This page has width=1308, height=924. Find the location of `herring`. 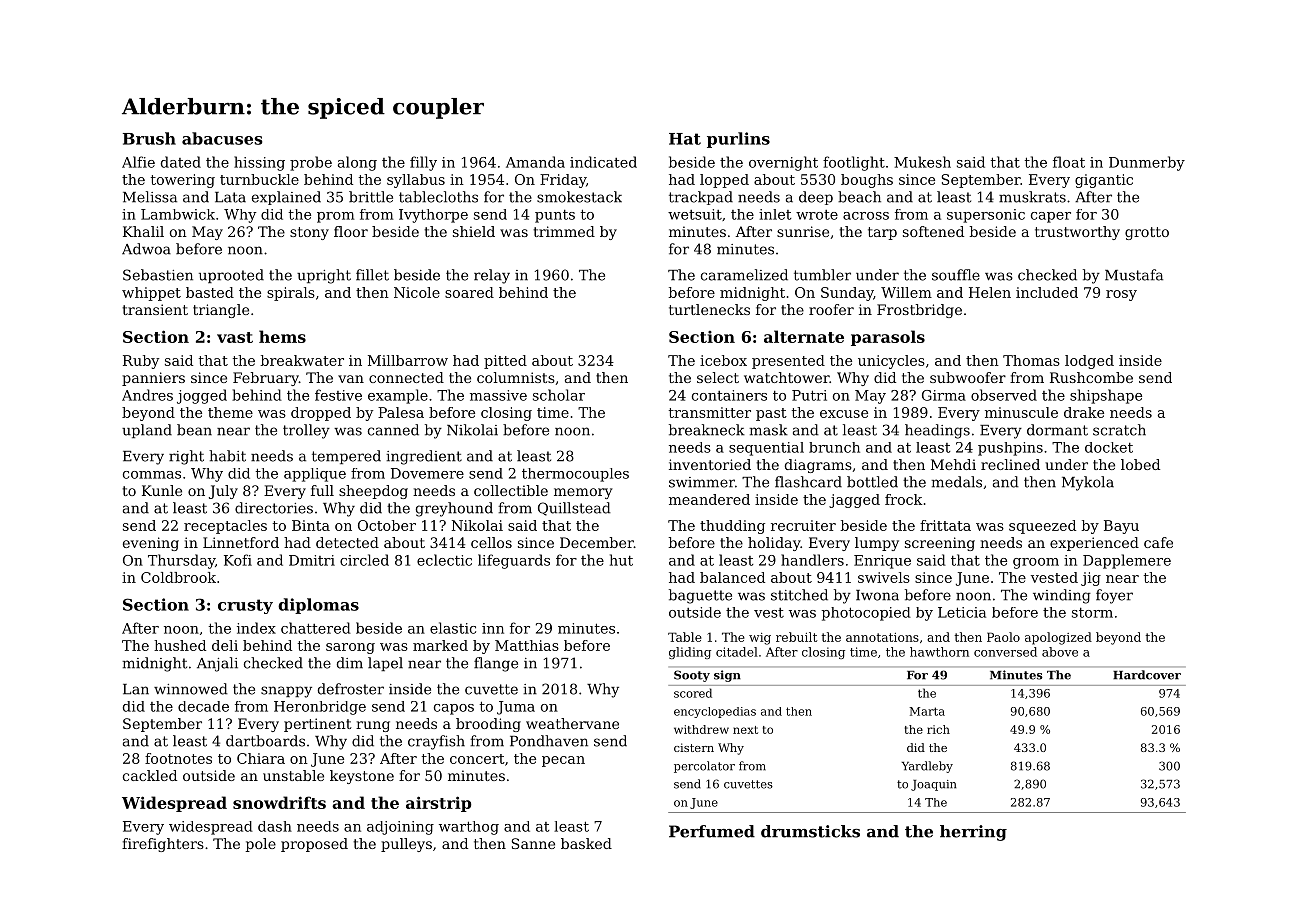

herring is located at coordinates (973, 833).
